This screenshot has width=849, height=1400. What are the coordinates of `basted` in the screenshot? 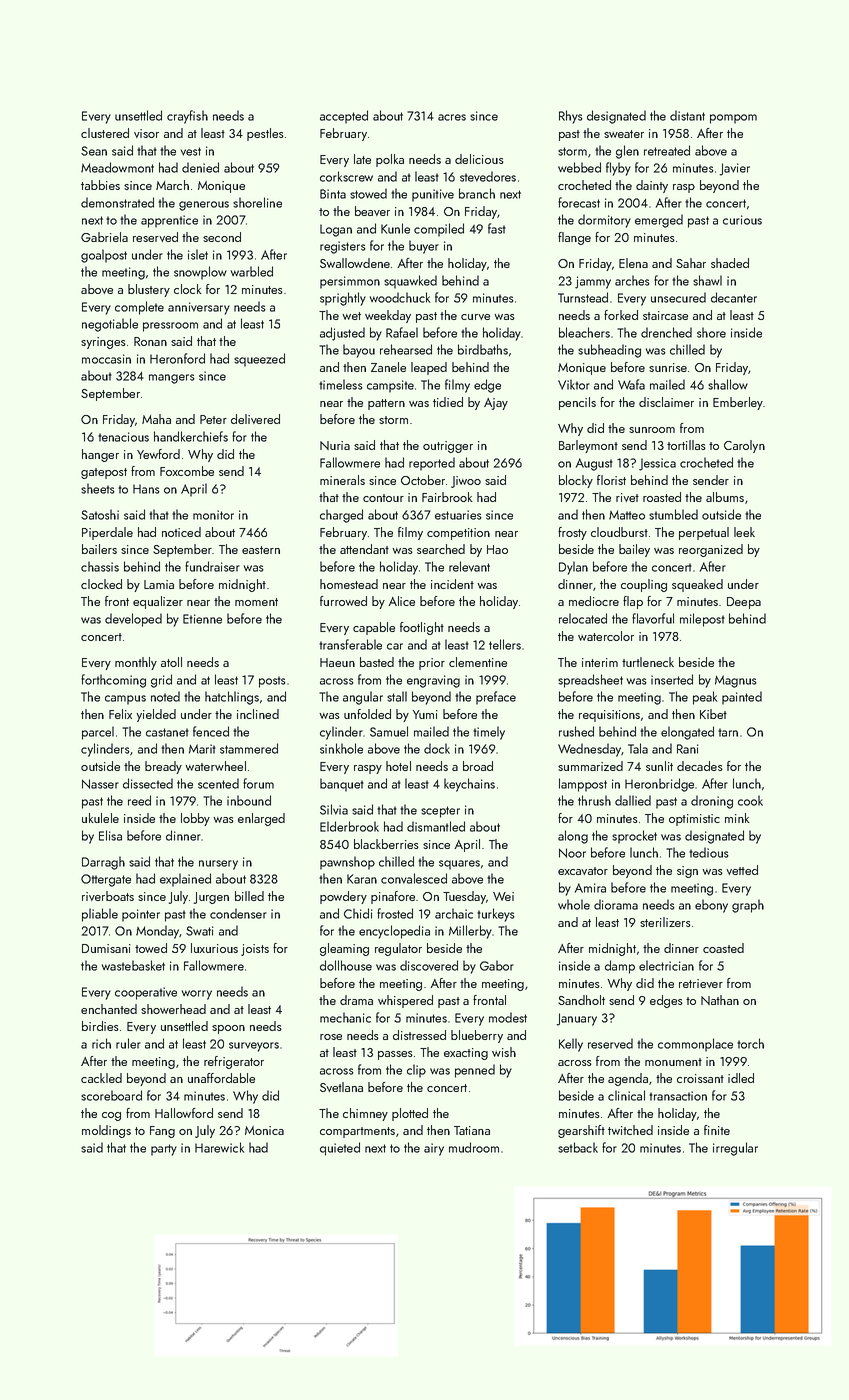 It's located at (377, 662).
